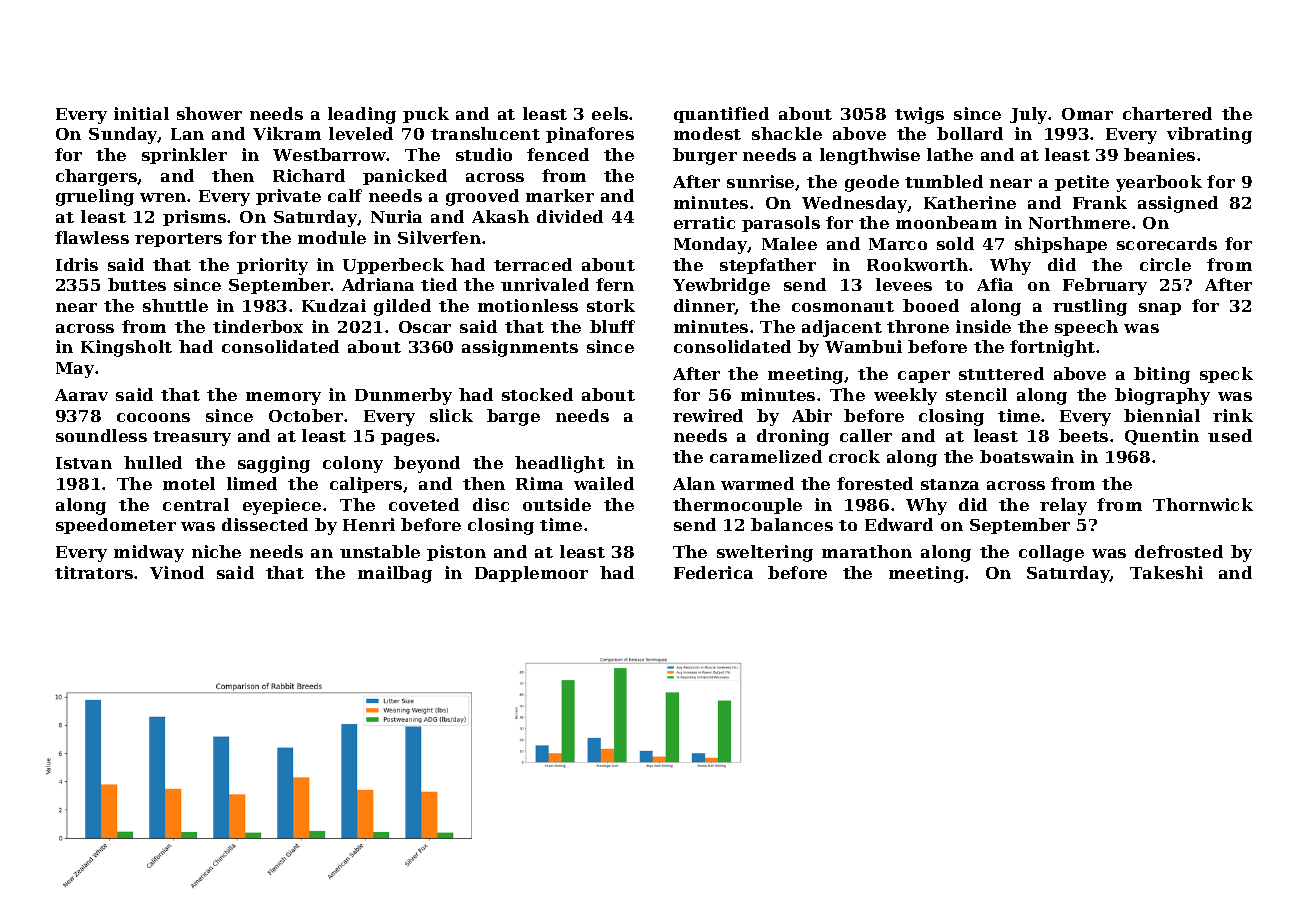  Describe the element at coordinates (258, 326) in the screenshot. I see `tinderbox` at that location.
